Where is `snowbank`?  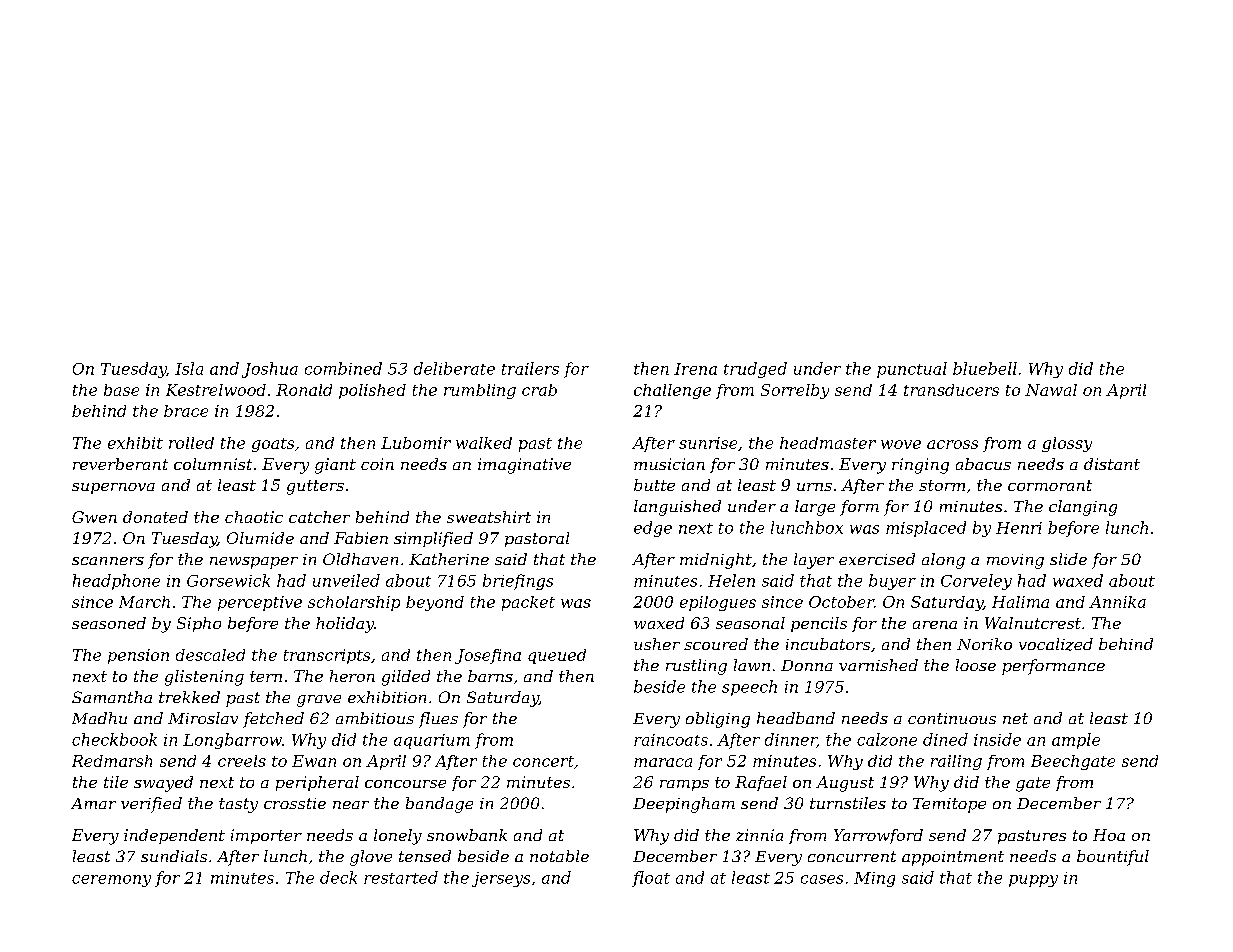
snowbank is located at coordinates (467, 835).
